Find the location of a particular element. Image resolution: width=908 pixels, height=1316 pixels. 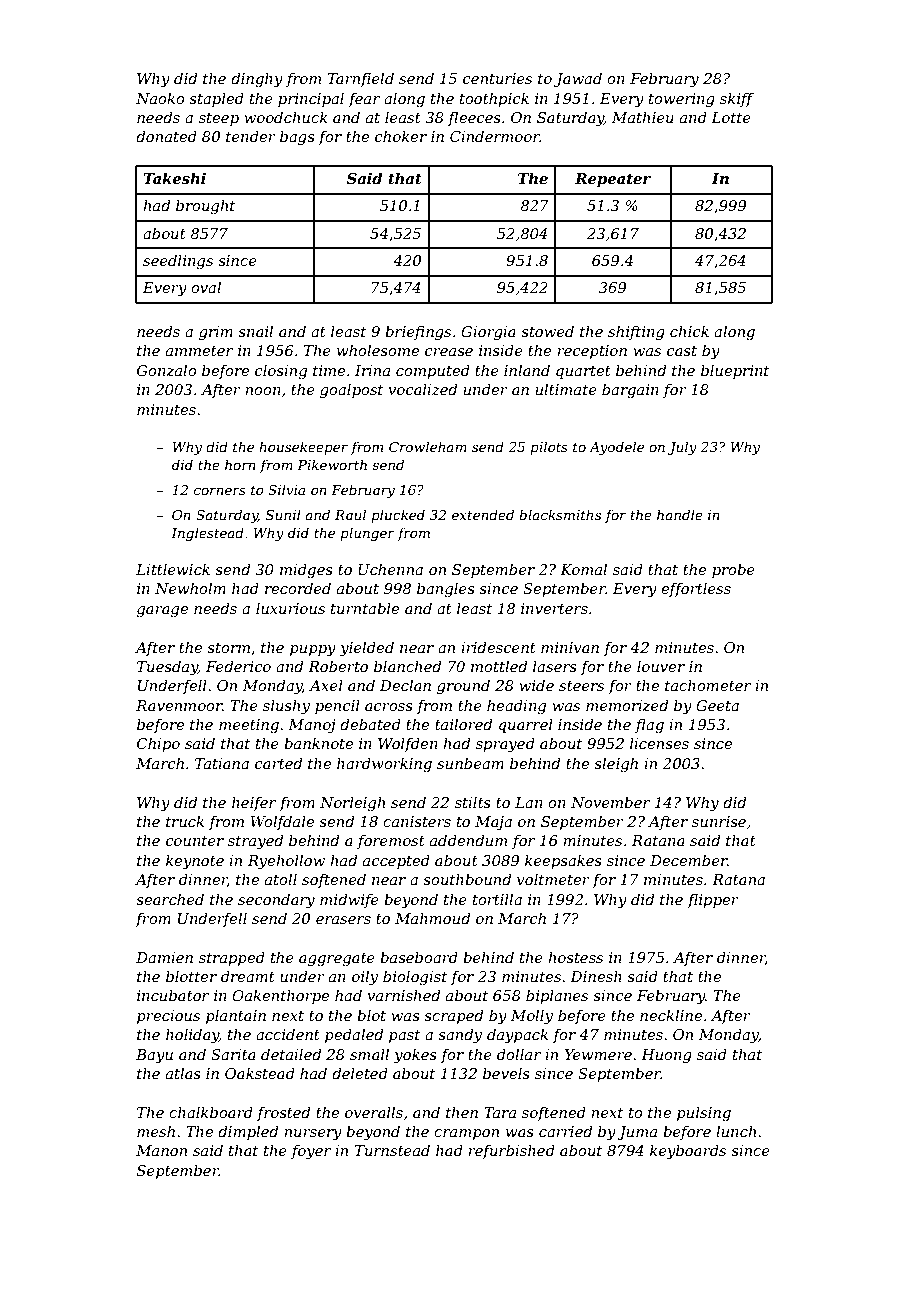

bargain is located at coordinates (630, 391).
